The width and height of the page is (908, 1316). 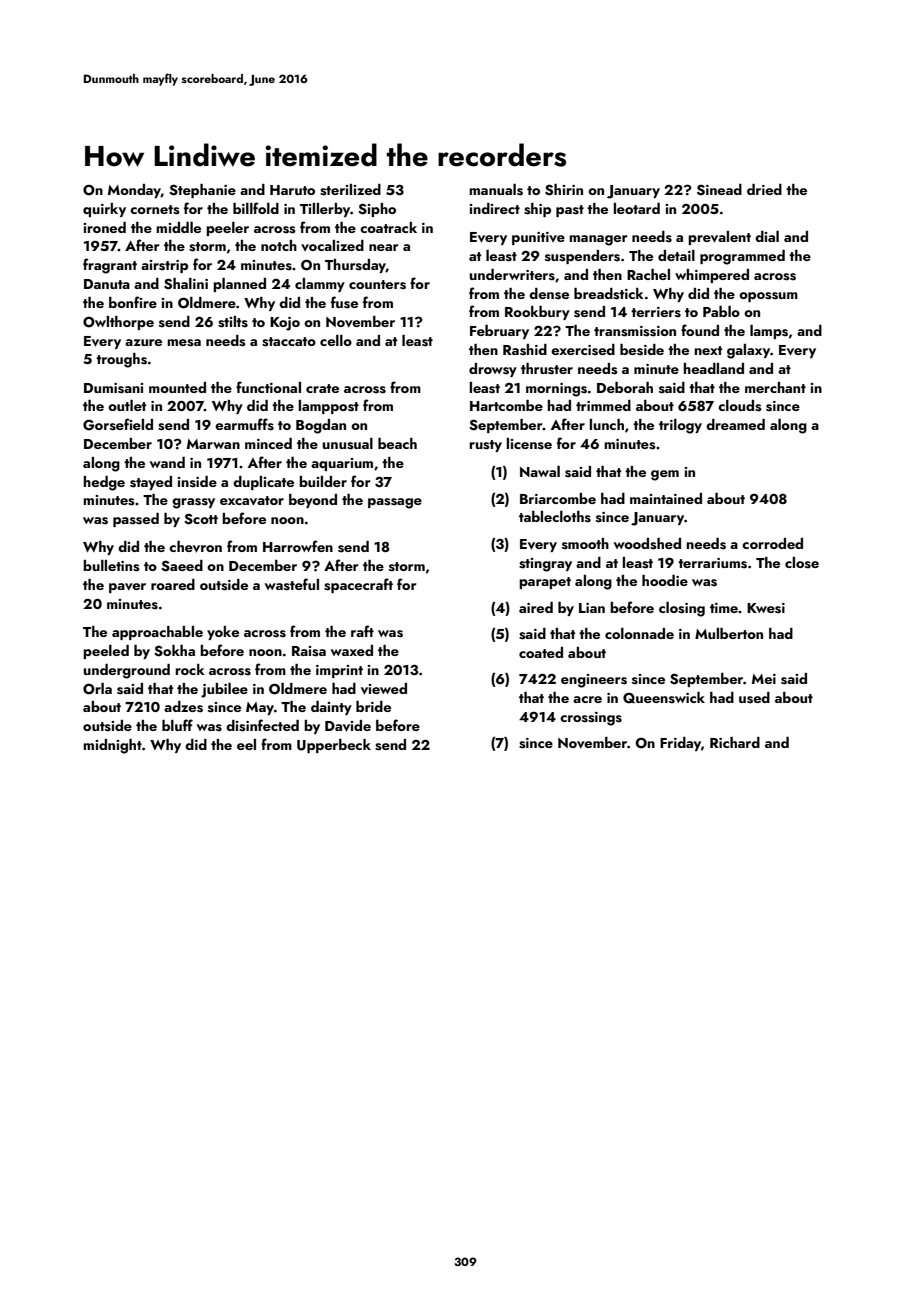 I want to click on mounted, so click(x=177, y=387).
